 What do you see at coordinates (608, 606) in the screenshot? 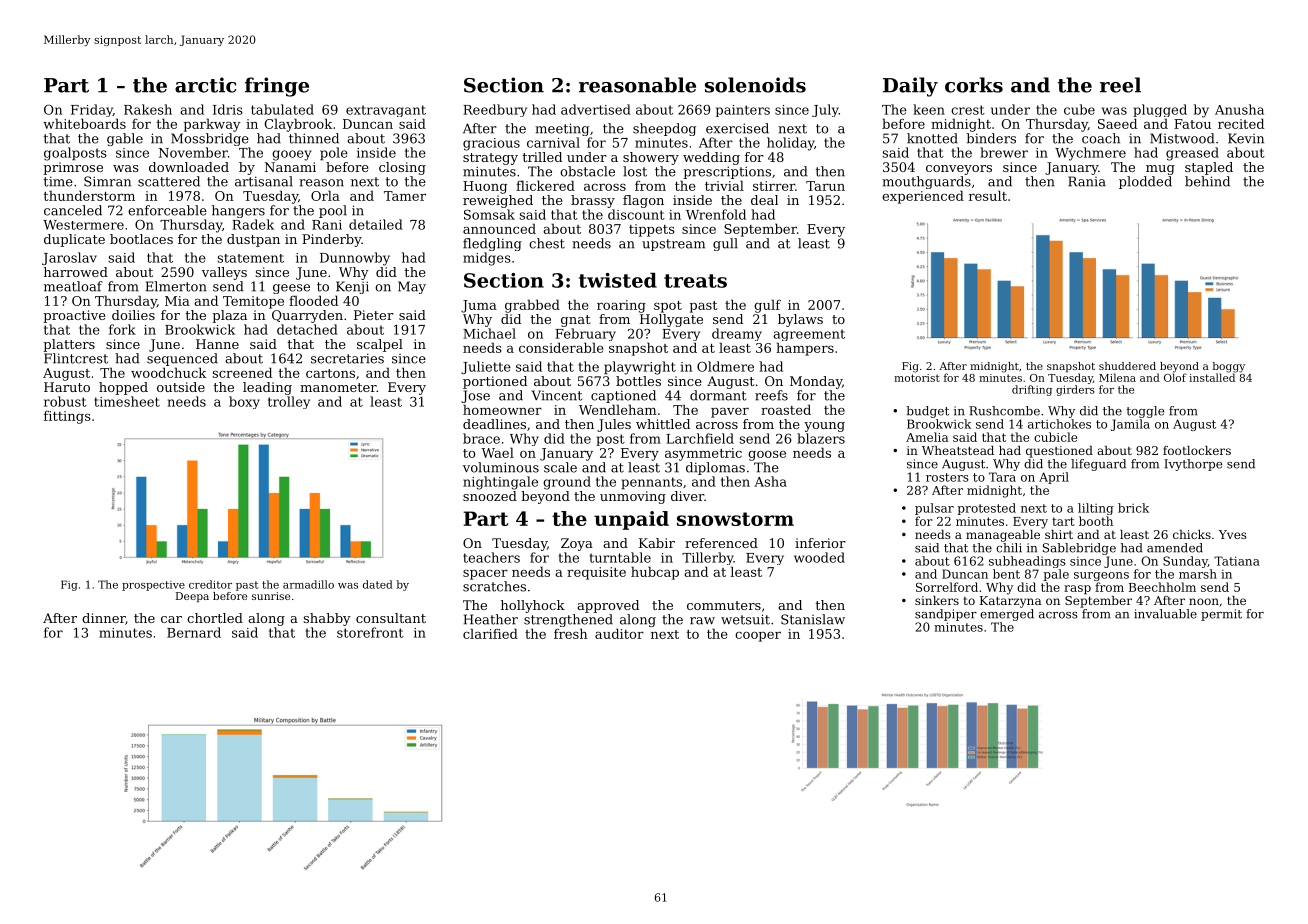
I see `approved` at bounding box center [608, 606].
